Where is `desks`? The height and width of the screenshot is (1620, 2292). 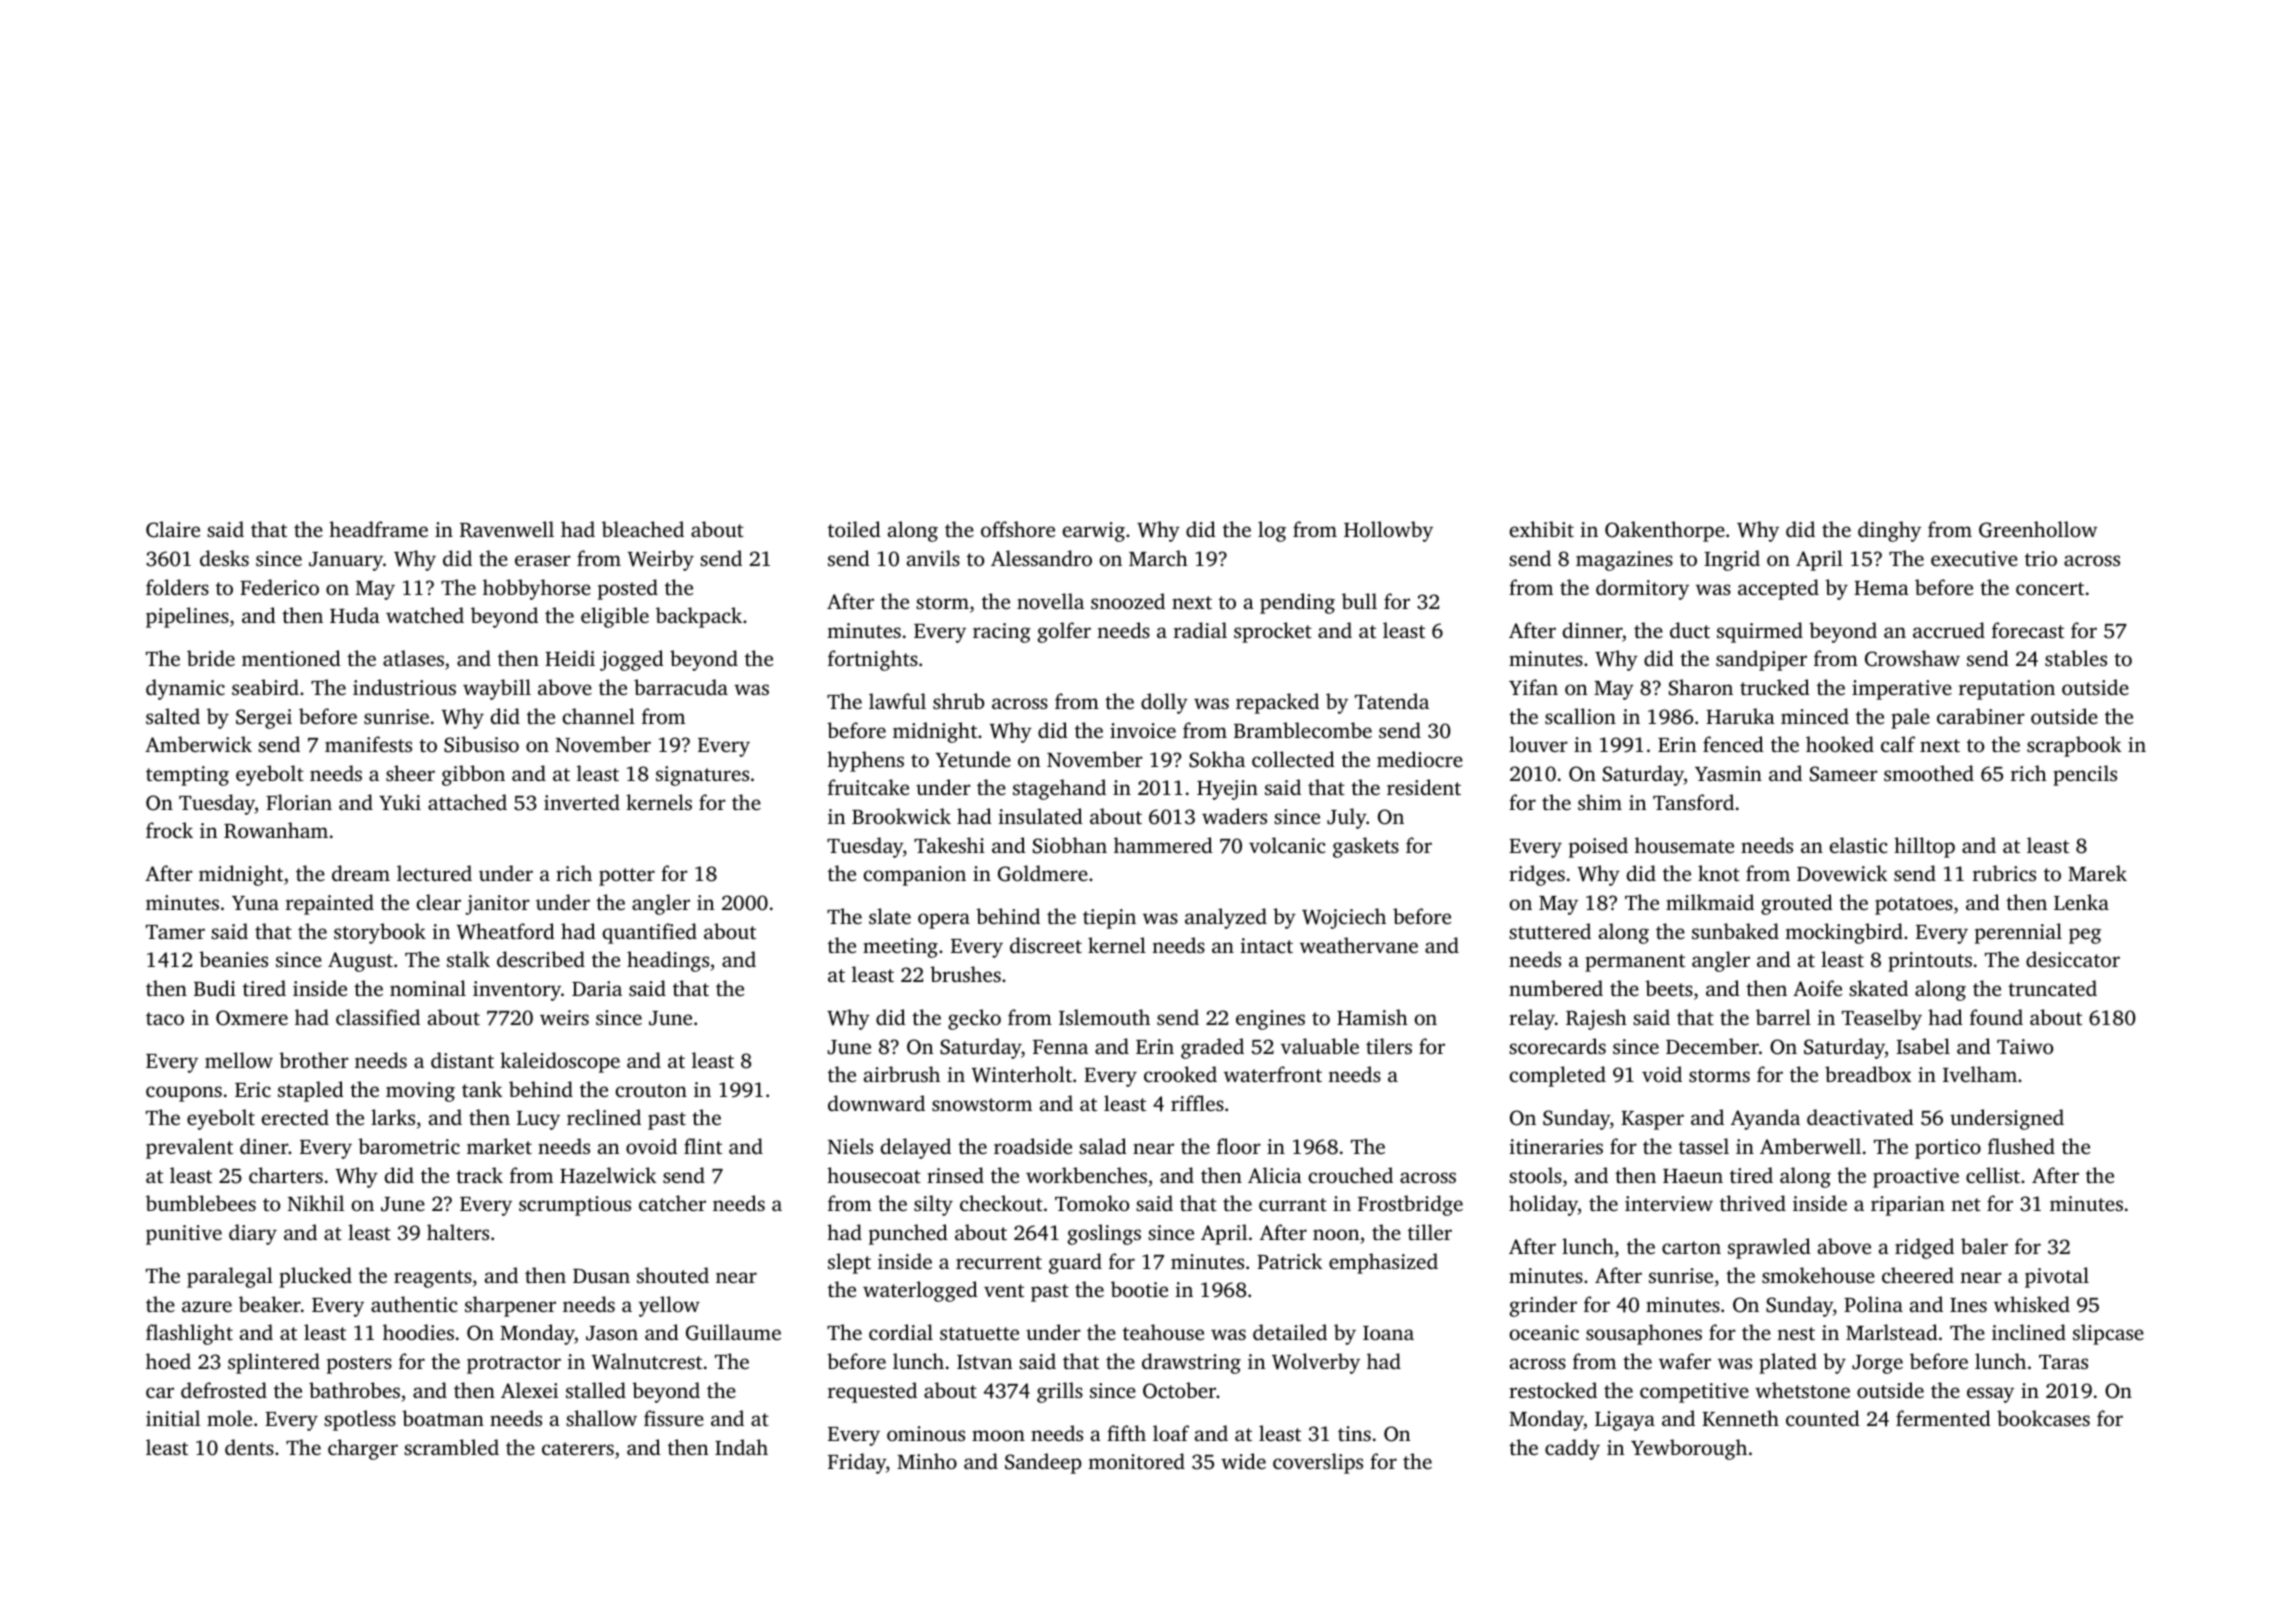
desks is located at coordinates (224, 558).
